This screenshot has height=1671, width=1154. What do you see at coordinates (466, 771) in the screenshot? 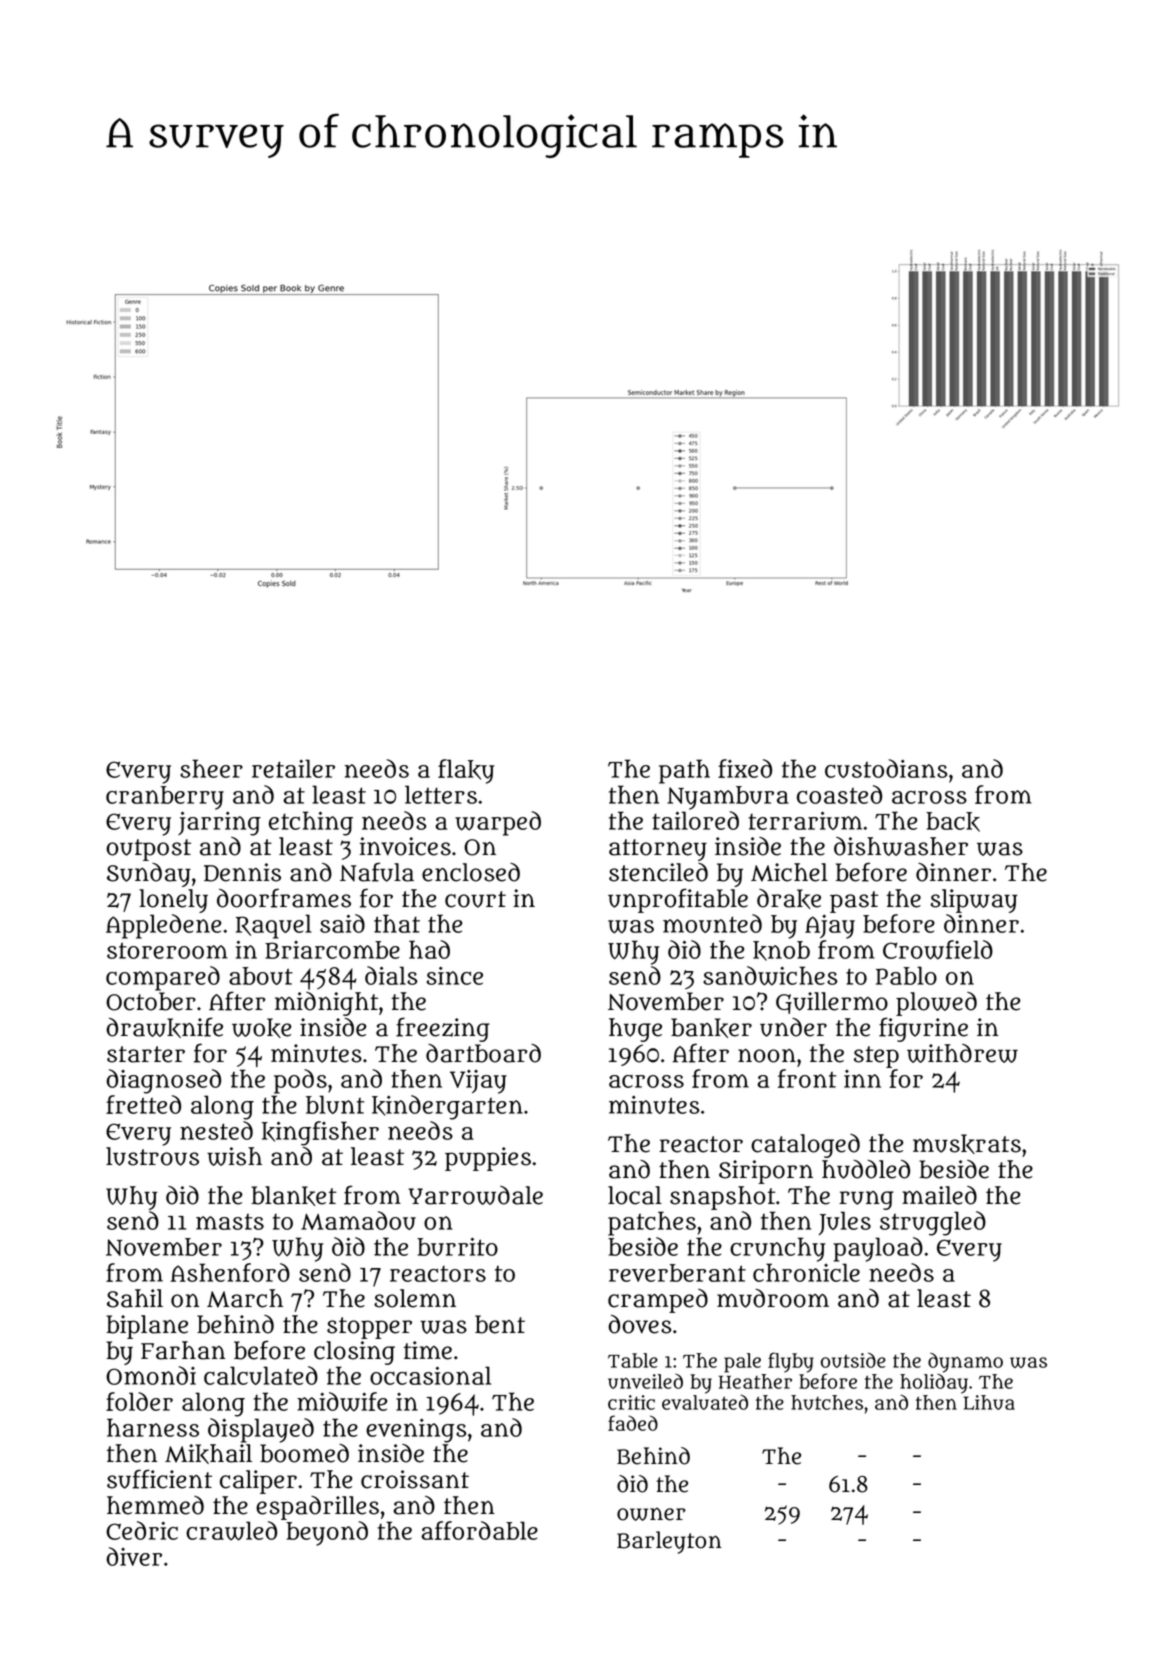
I see `flaky` at bounding box center [466, 771].
